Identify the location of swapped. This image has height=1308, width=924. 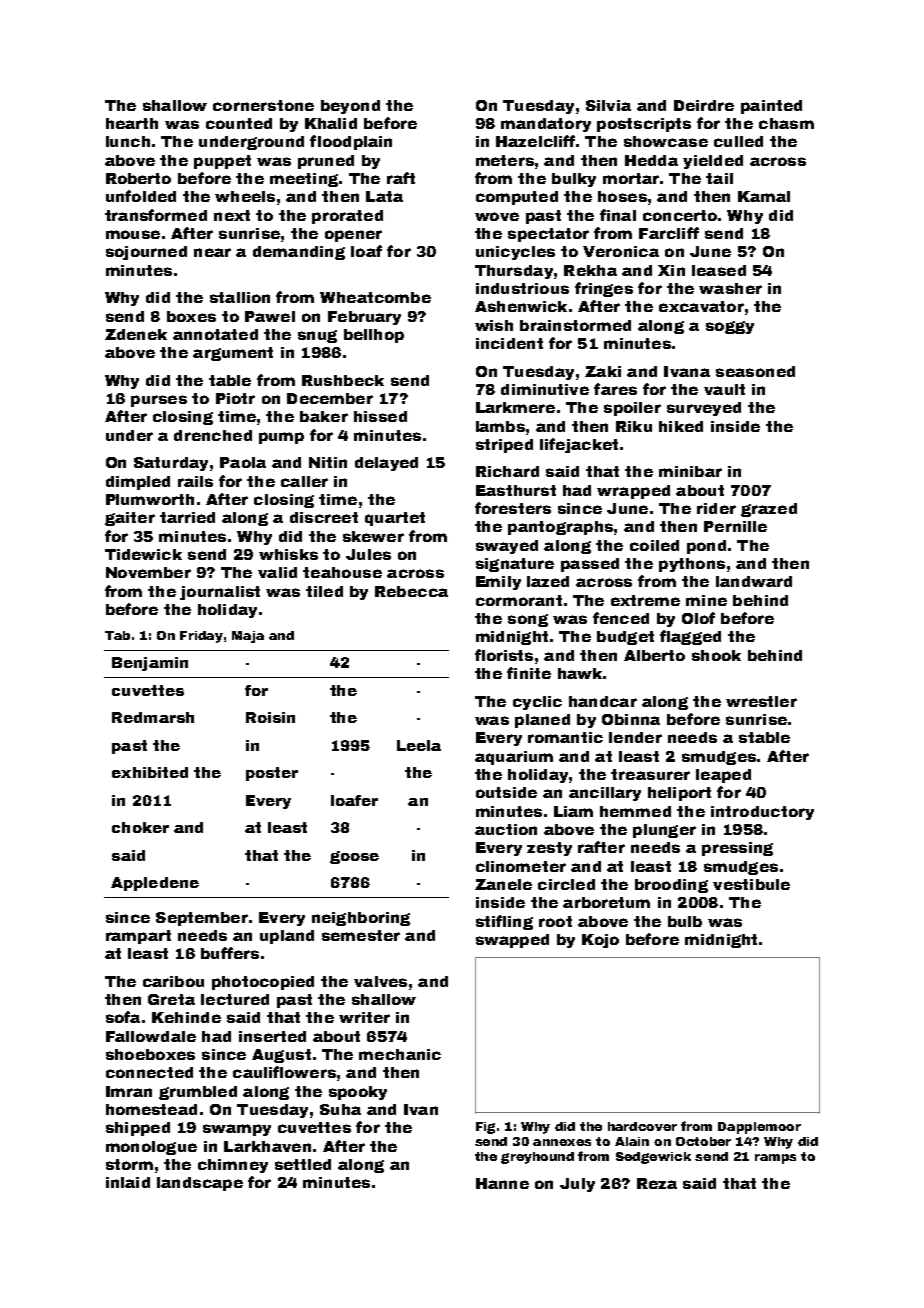
(512, 941).
